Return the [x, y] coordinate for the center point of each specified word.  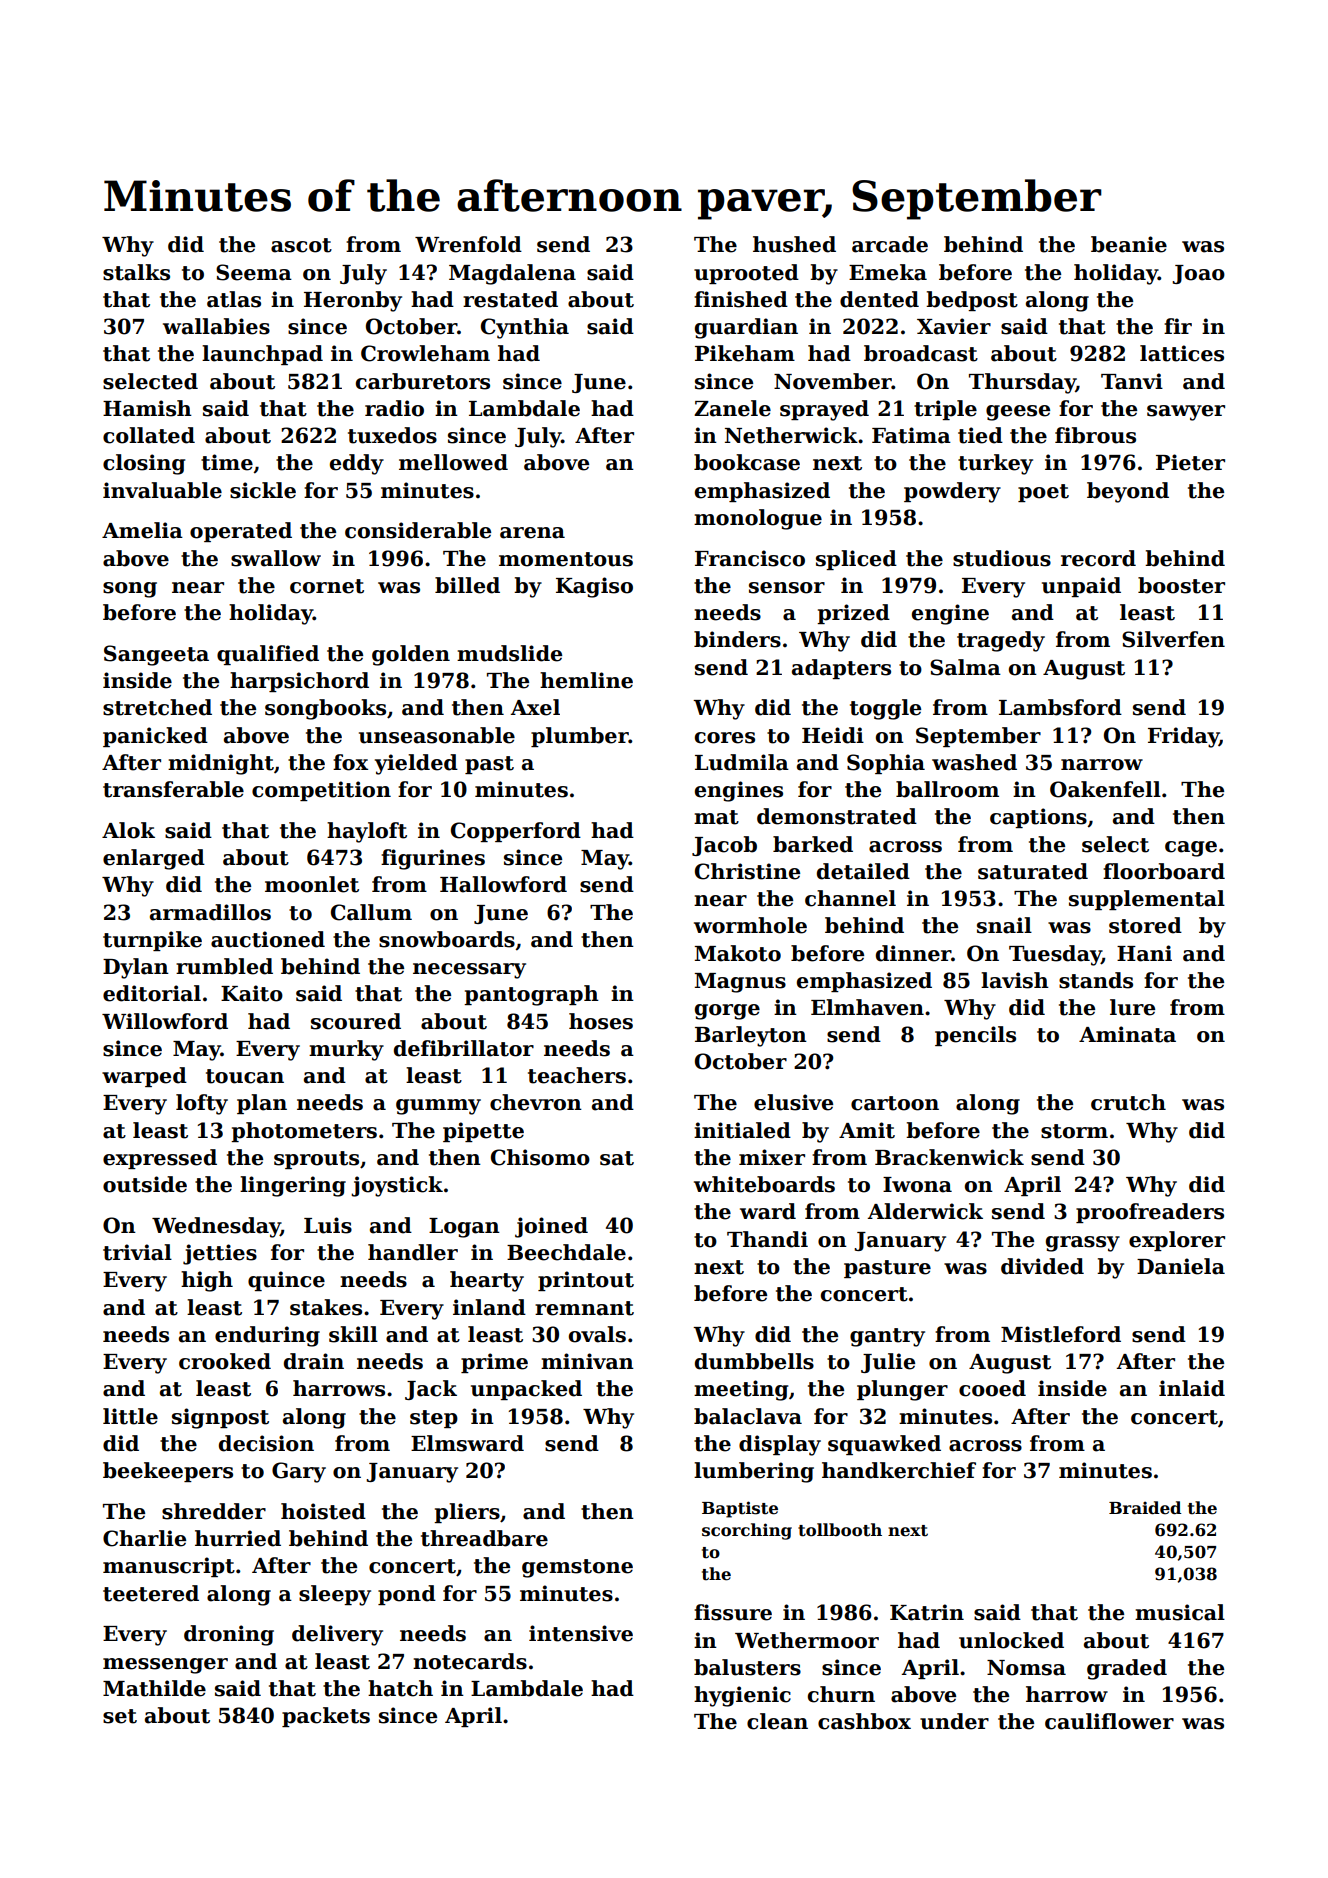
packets [326, 1717]
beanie [1129, 244]
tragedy [1001, 641]
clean [777, 1721]
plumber [580, 737]
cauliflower [1109, 1721]
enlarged [154, 859]
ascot [301, 245]
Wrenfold [468, 244]
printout [586, 1281]
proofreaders [1150, 1213]
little [130, 1416]
